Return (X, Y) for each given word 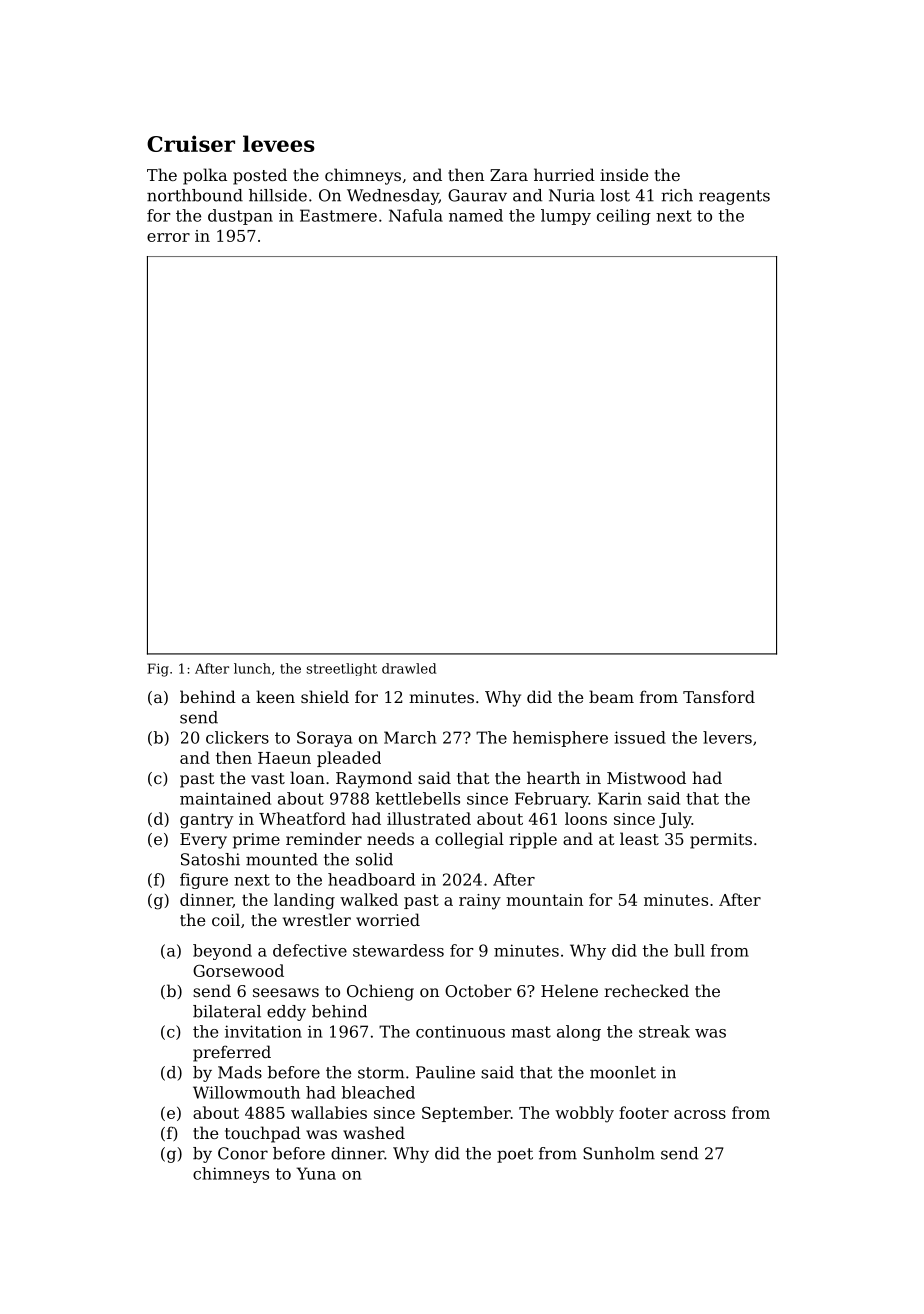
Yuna (316, 1173)
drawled (409, 668)
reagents (734, 197)
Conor (243, 1153)
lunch (252, 668)
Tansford (719, 696)
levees (279, 143)
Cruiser (191, 143)
